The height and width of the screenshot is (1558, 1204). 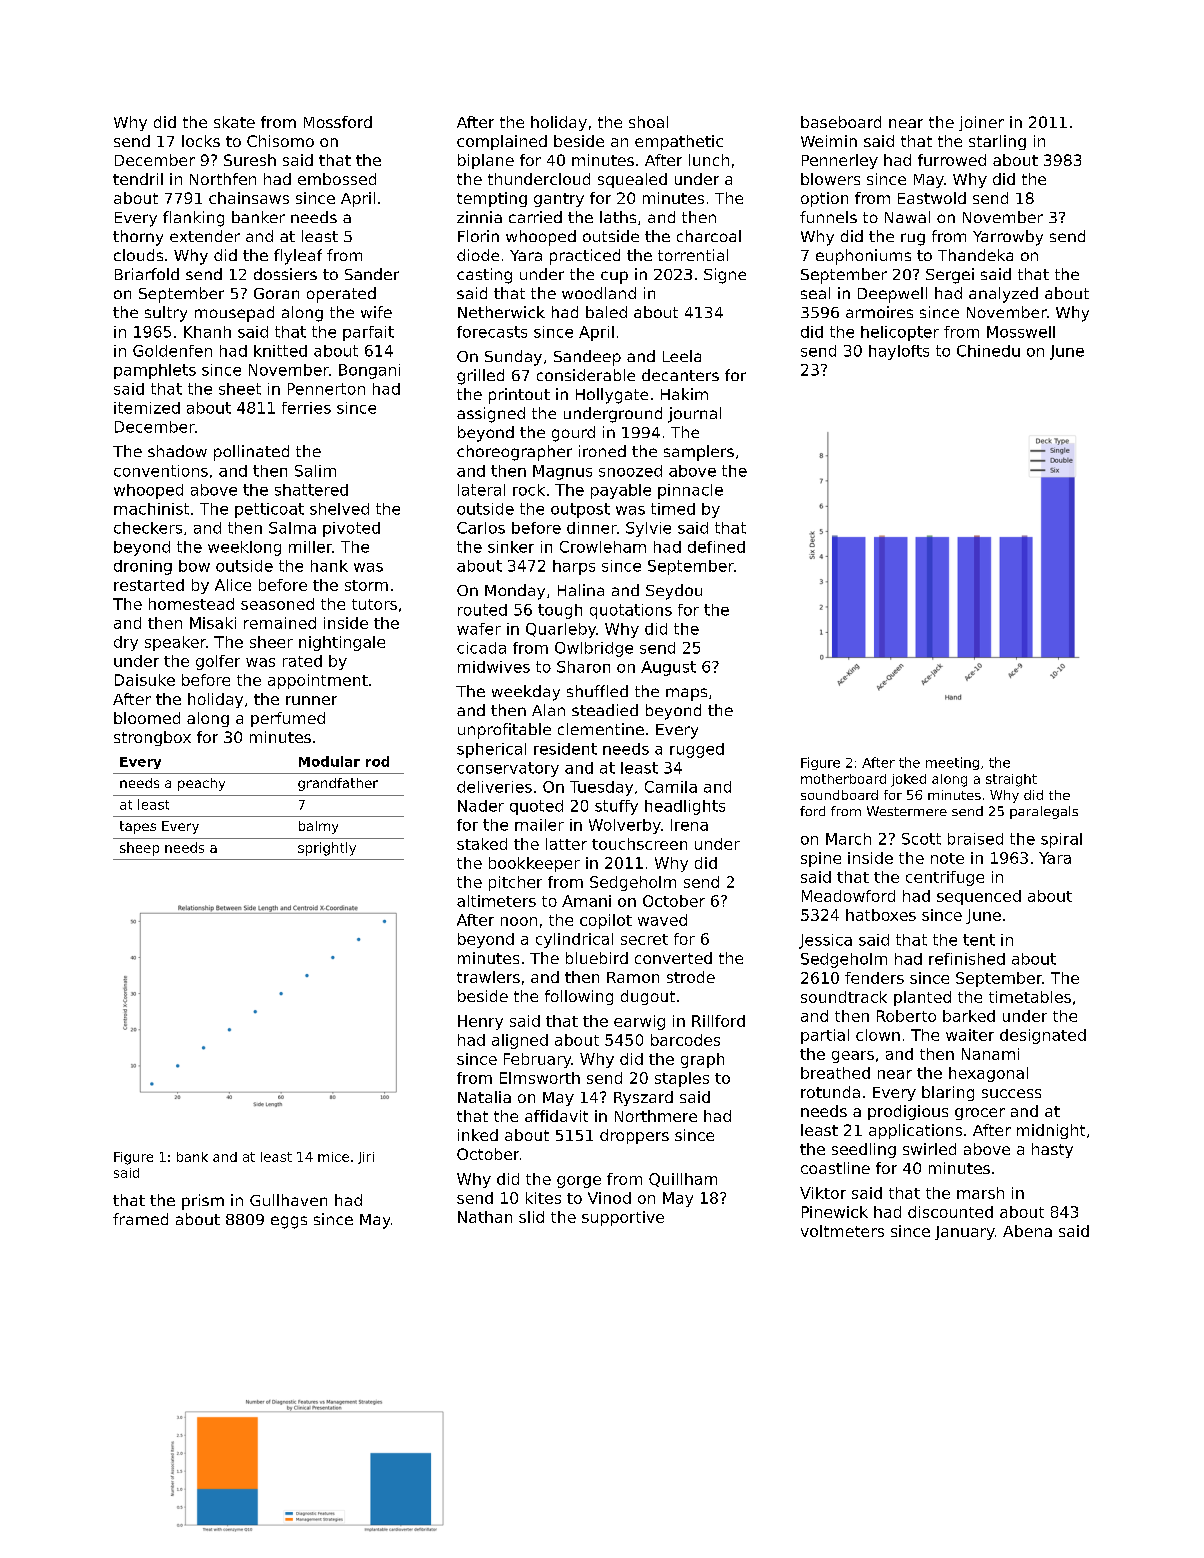 What do you see at coordinates (494, 667) in the screenshot?
I see `midwives` at bounding box center [494, 667].
